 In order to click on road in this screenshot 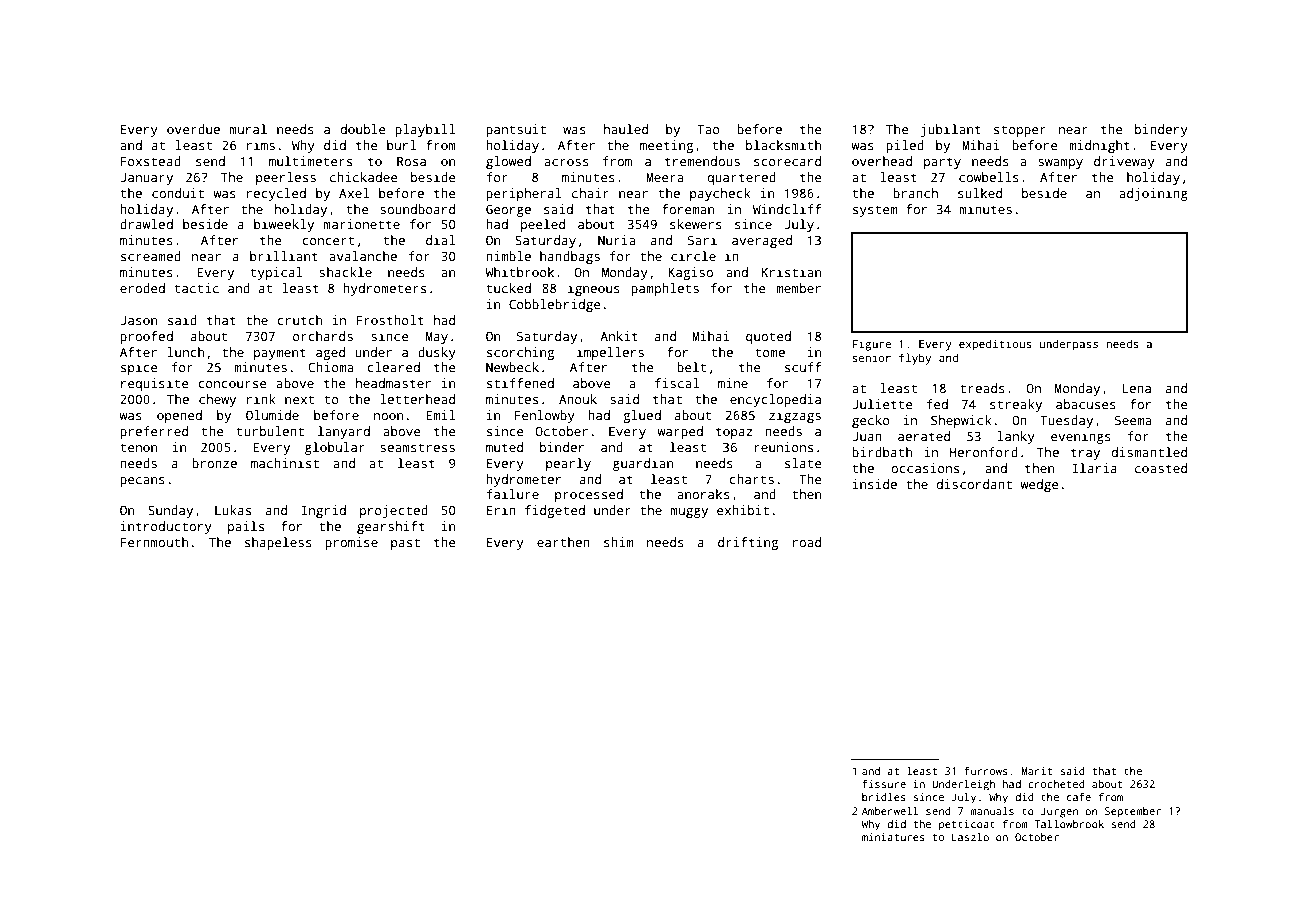, I will do `click(807, 542)`.
